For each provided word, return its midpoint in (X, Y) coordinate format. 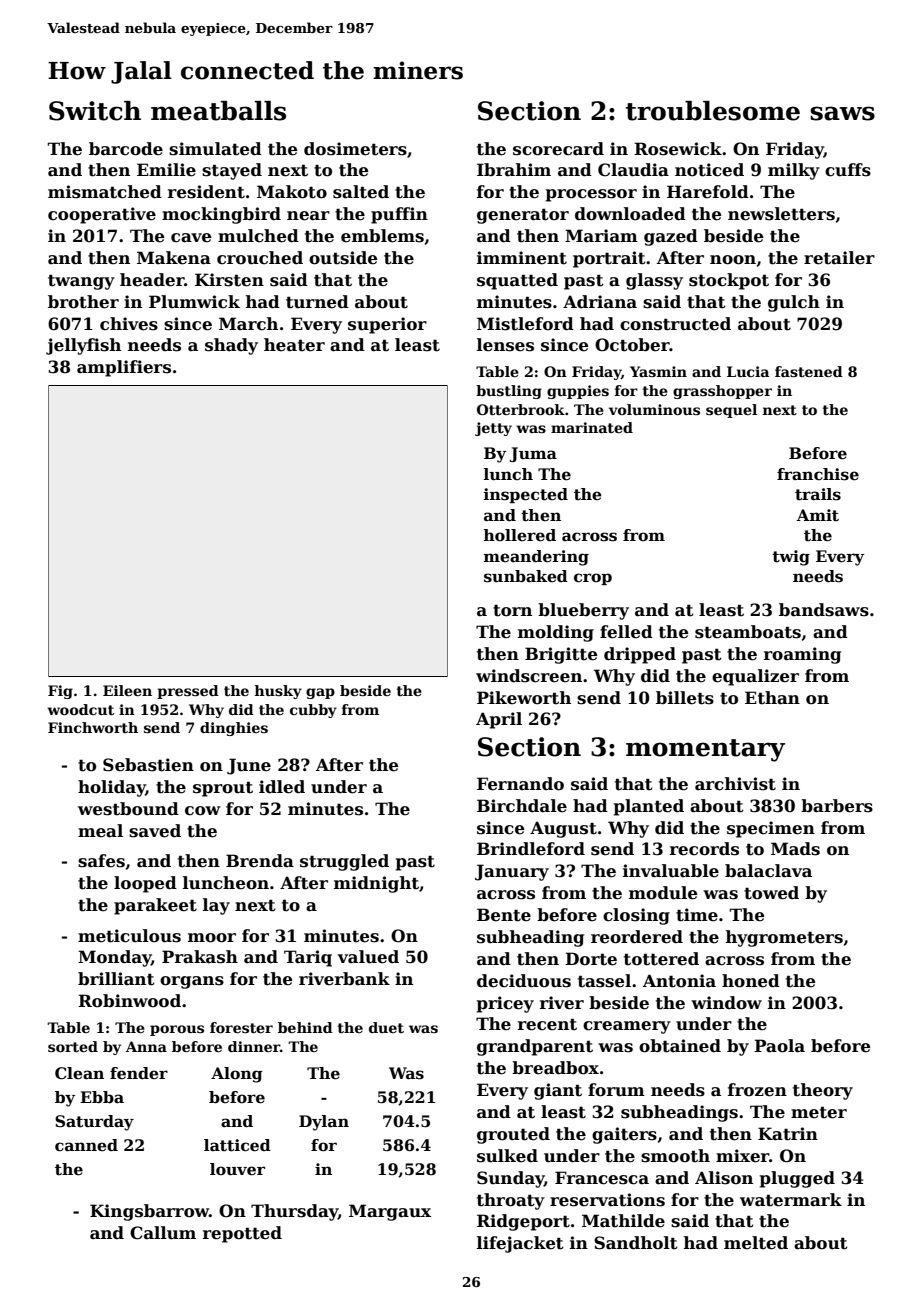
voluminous (654, 409)
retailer (839, 258)
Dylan (324, 1123)
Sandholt (636, 1243)
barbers (837, 806)
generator (523, 216)
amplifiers (124, 368)
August (563, 829)
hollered (519, 535)
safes (101, 861)
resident (206, 192)
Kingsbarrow (149, 1212)
